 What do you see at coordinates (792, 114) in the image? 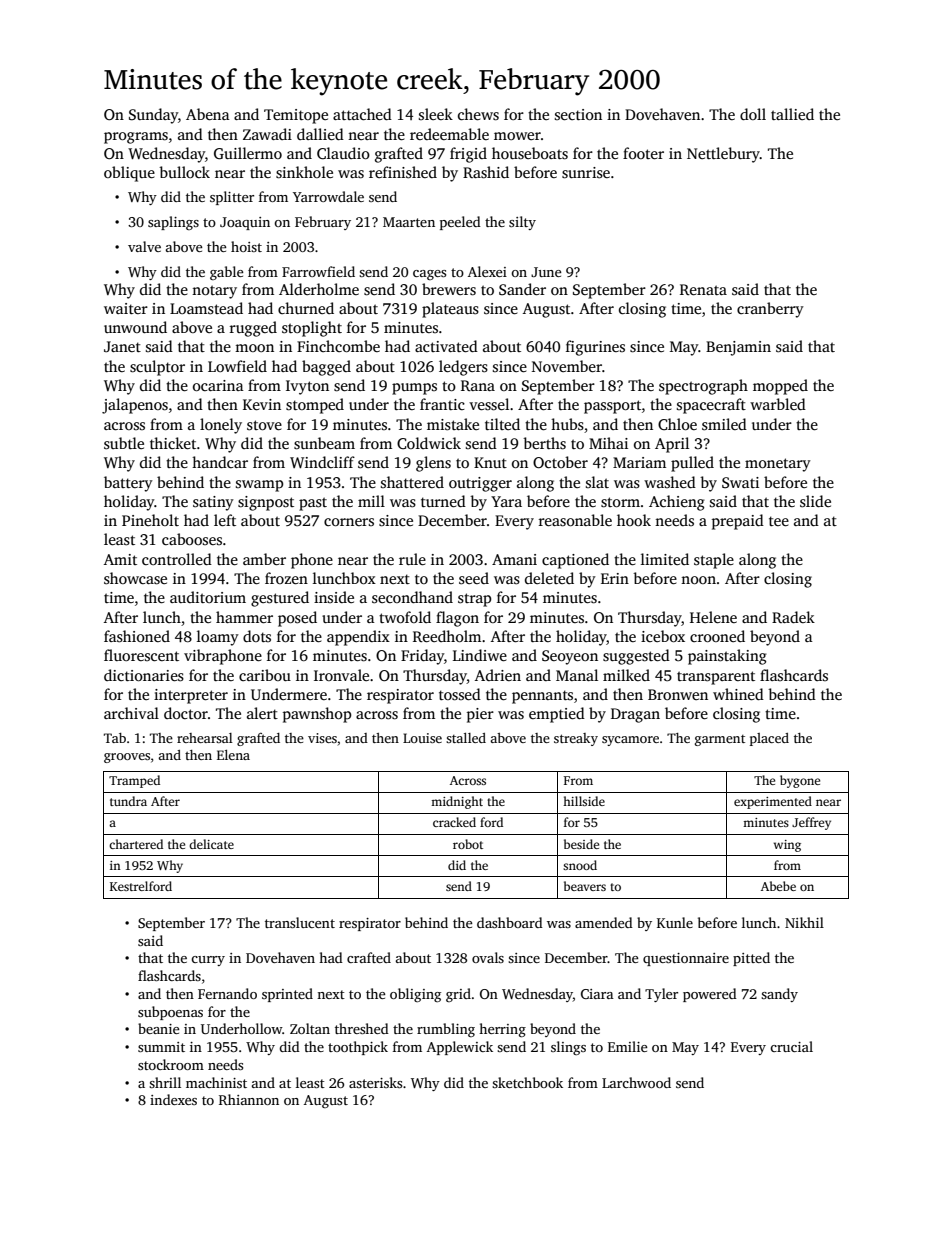
I see `tallied` at bounding box center [792, 114].
